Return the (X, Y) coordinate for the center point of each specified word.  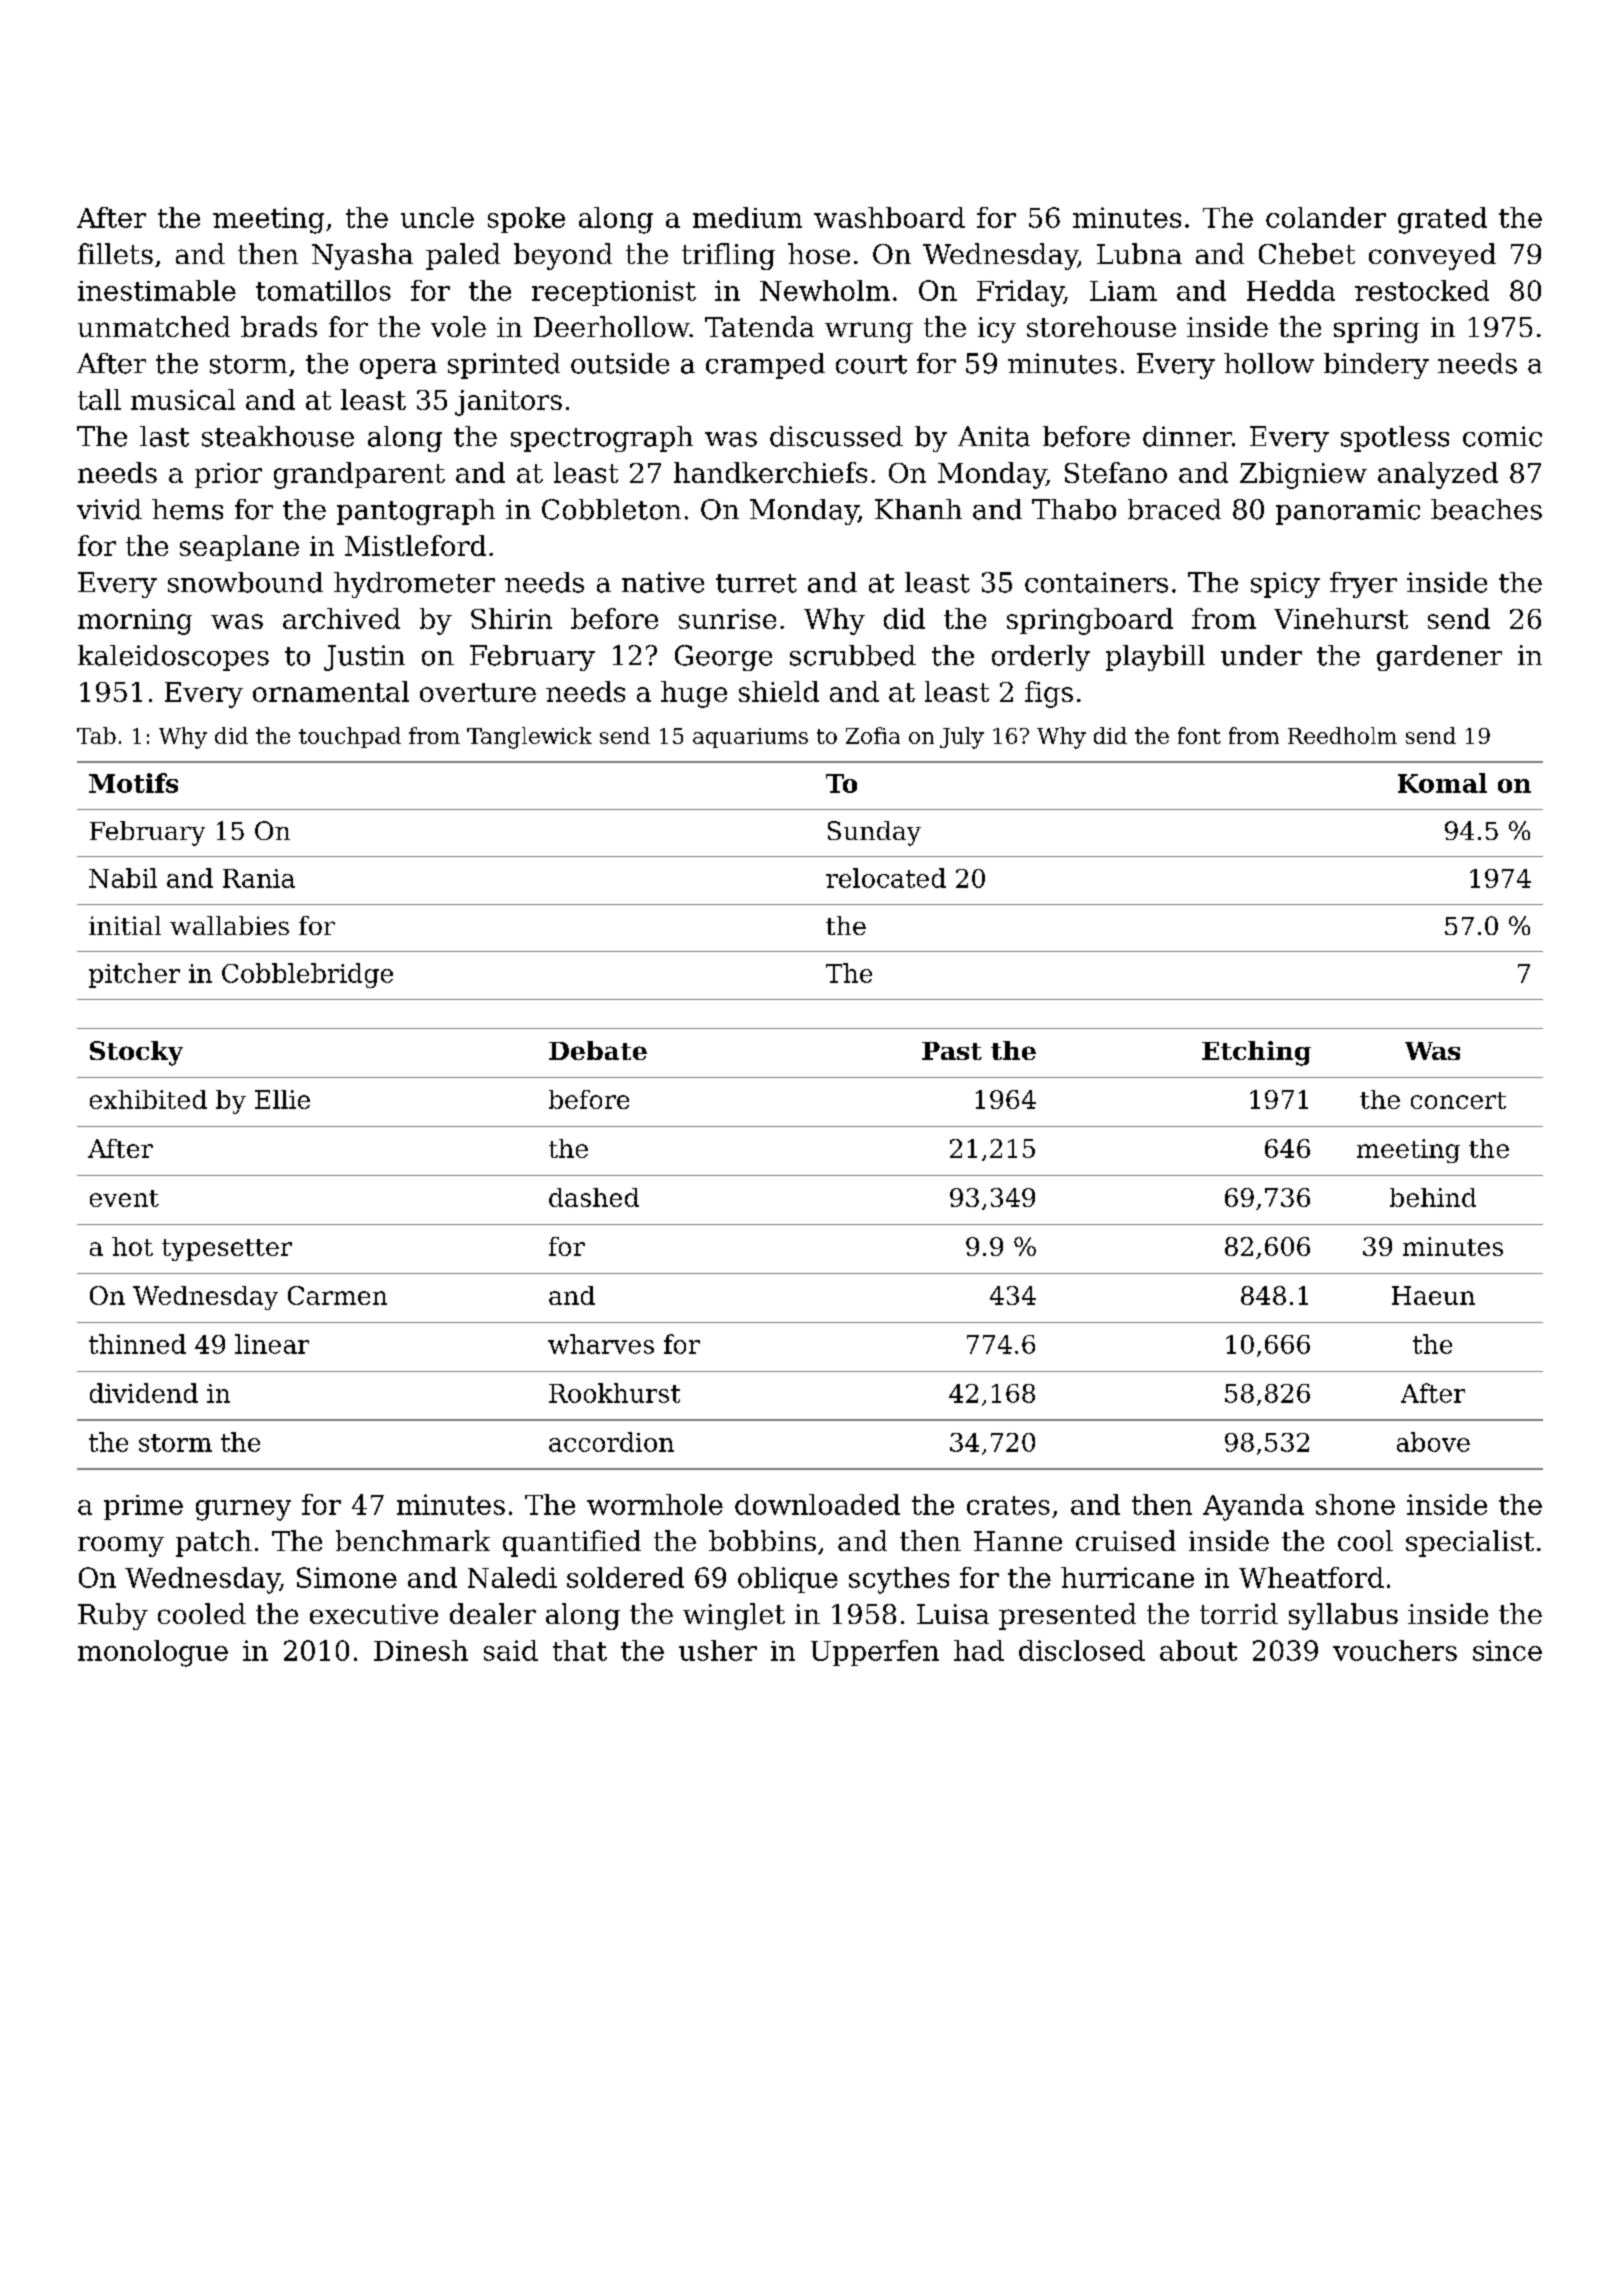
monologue (153, 1653)
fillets (115, 253)
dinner (1187, 436)
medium (747, 217)
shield (779, 691)
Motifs (133, 783)
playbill (1155, 658)
